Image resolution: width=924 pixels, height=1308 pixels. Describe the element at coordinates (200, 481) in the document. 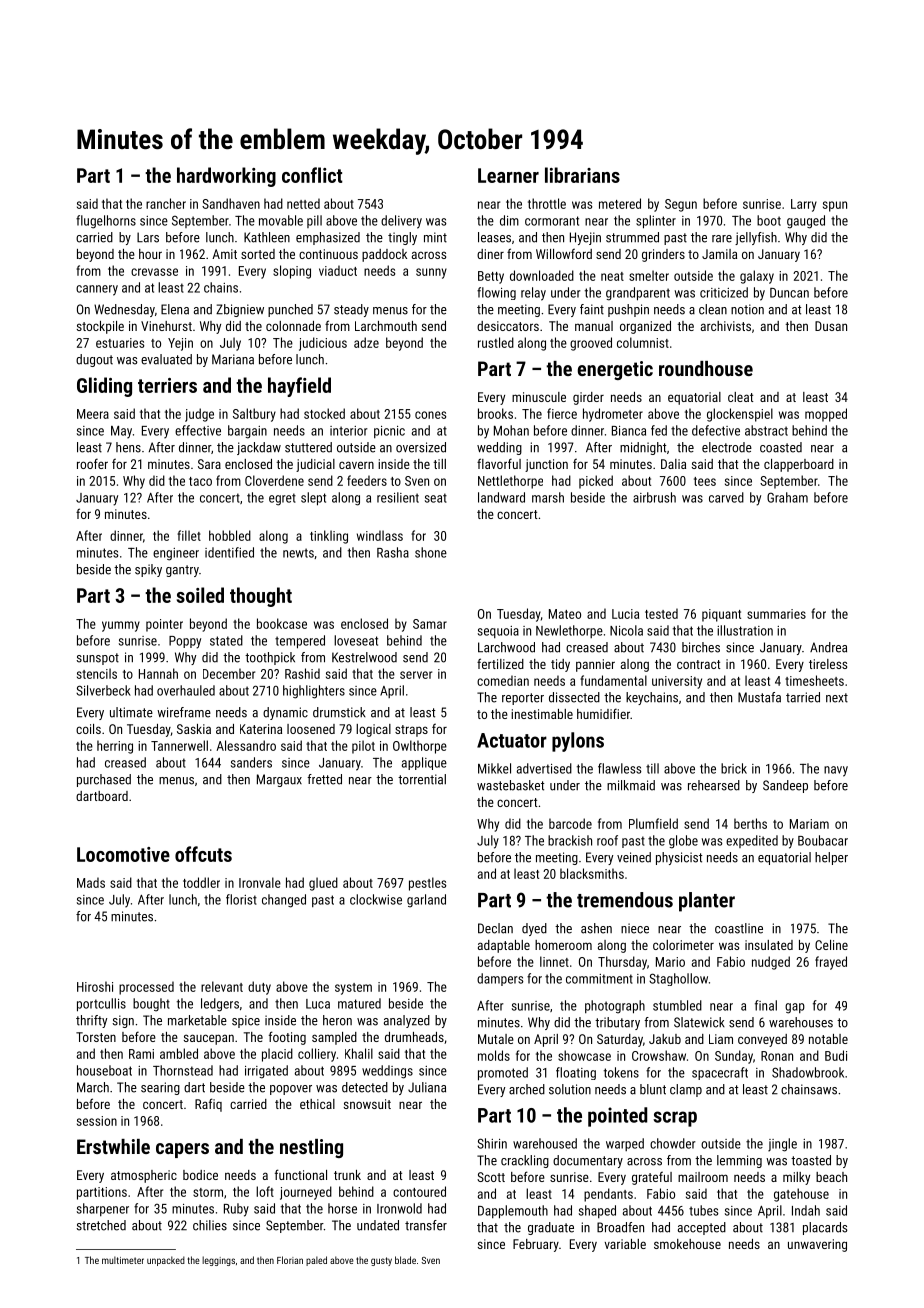

I see `taco` at that location.
